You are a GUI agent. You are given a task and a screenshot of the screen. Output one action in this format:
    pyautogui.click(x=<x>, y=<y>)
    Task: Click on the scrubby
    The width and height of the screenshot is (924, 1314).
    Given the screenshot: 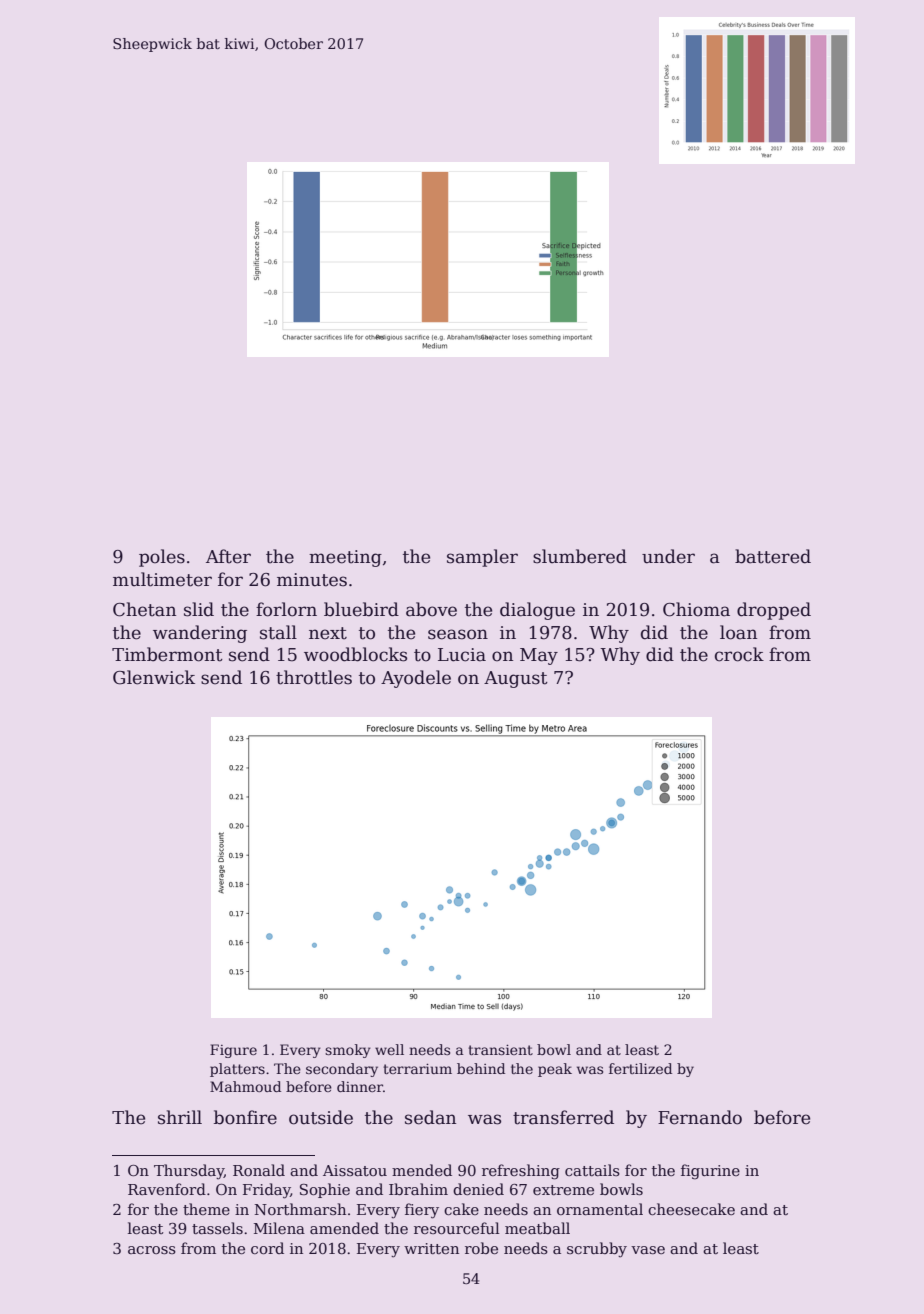 What is the action you would take?
    pyautogui.click(x=597, y=1250)
